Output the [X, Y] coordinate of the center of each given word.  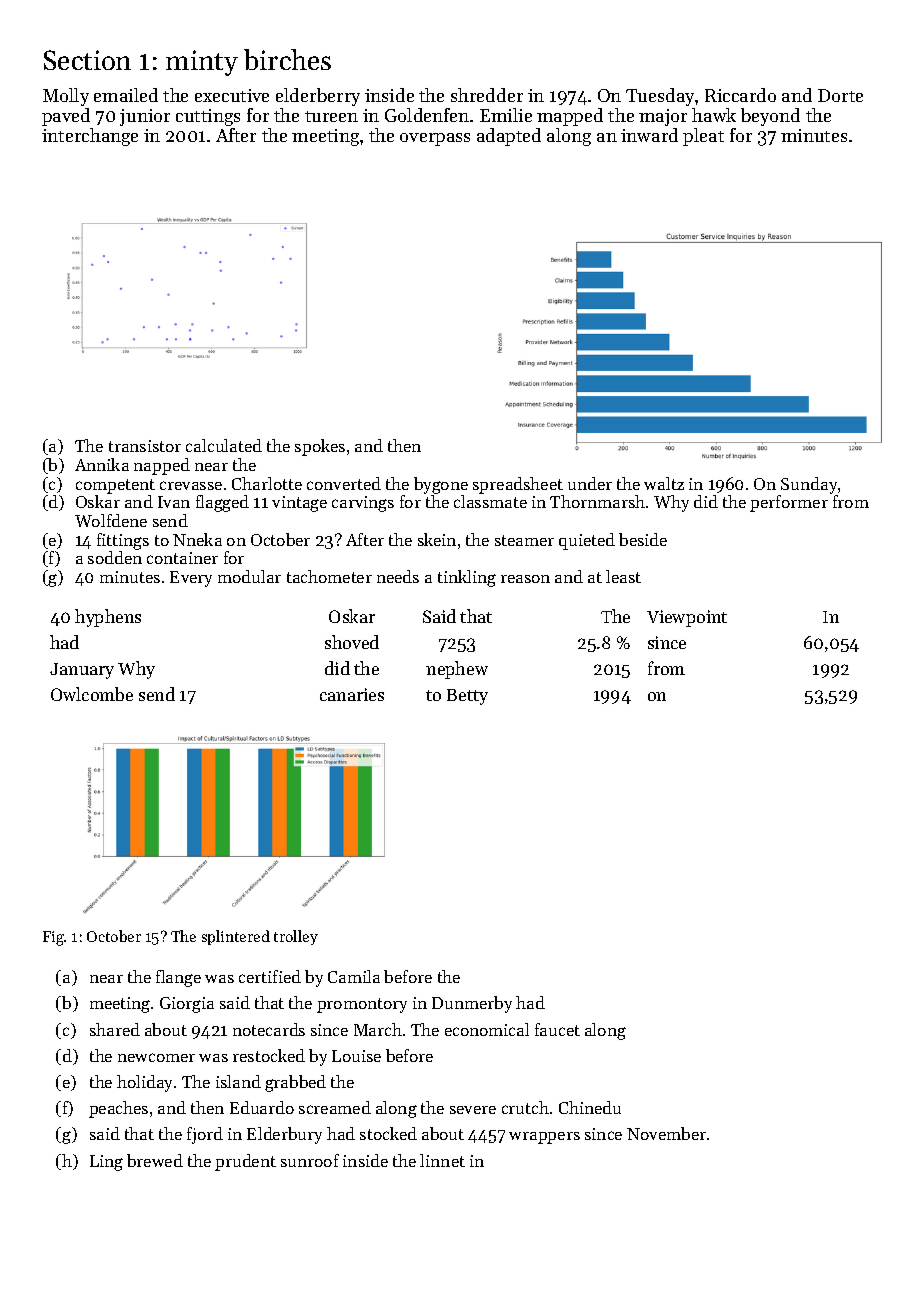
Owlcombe [92, 694]
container [182, 558]
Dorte [840, 95]
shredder [487, 95]
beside [643, 539]
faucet [557, 1029]
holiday [144, 1083]
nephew [457, 670]
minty [202, 63]
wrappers [544, 1138]
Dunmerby [472, 1004]
